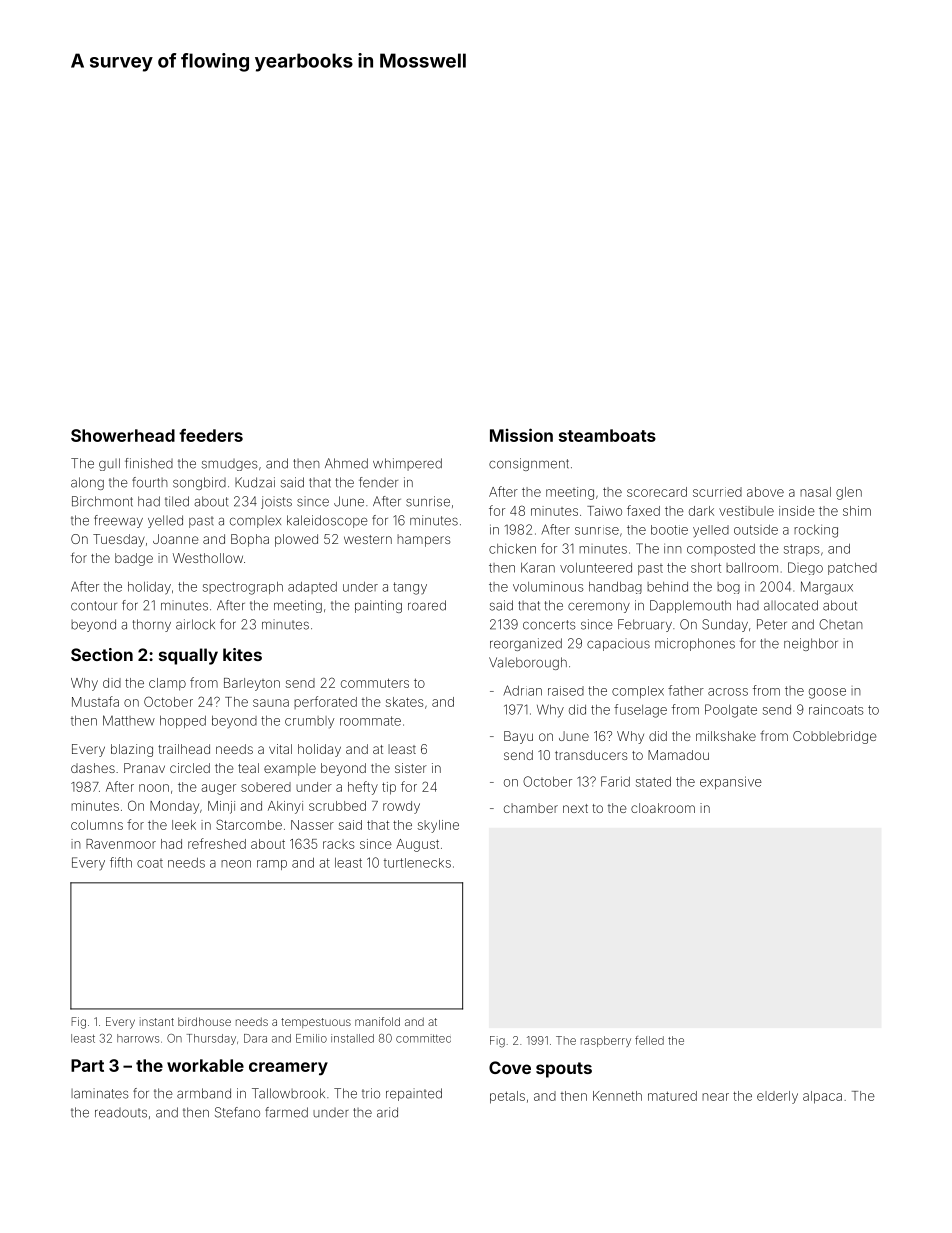 Image resolution: width=952 pixels, height=1233 pixels. I want to click on Showerhead, so click(123, 435).
